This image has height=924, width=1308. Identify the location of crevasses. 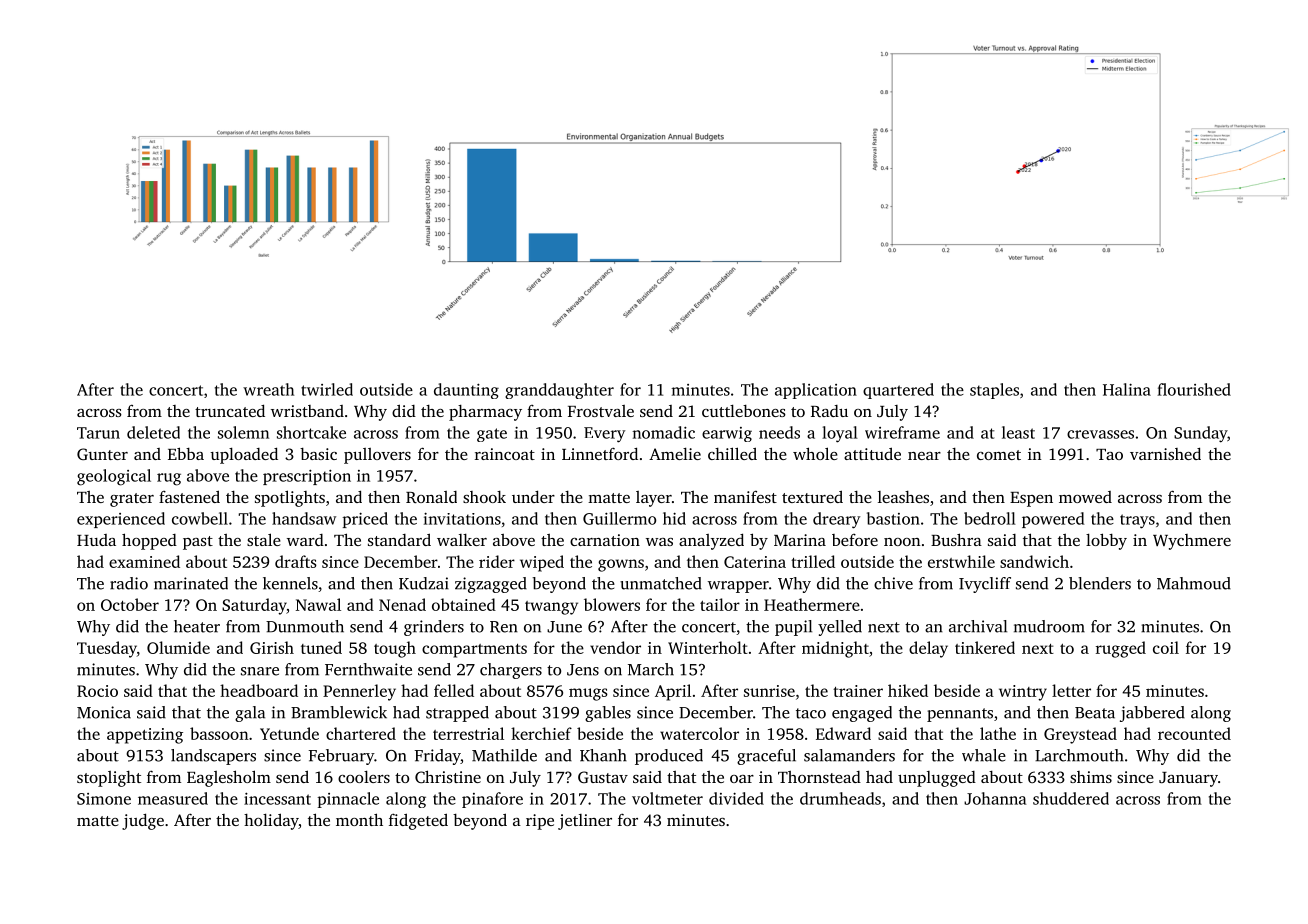
(1100, 434).
